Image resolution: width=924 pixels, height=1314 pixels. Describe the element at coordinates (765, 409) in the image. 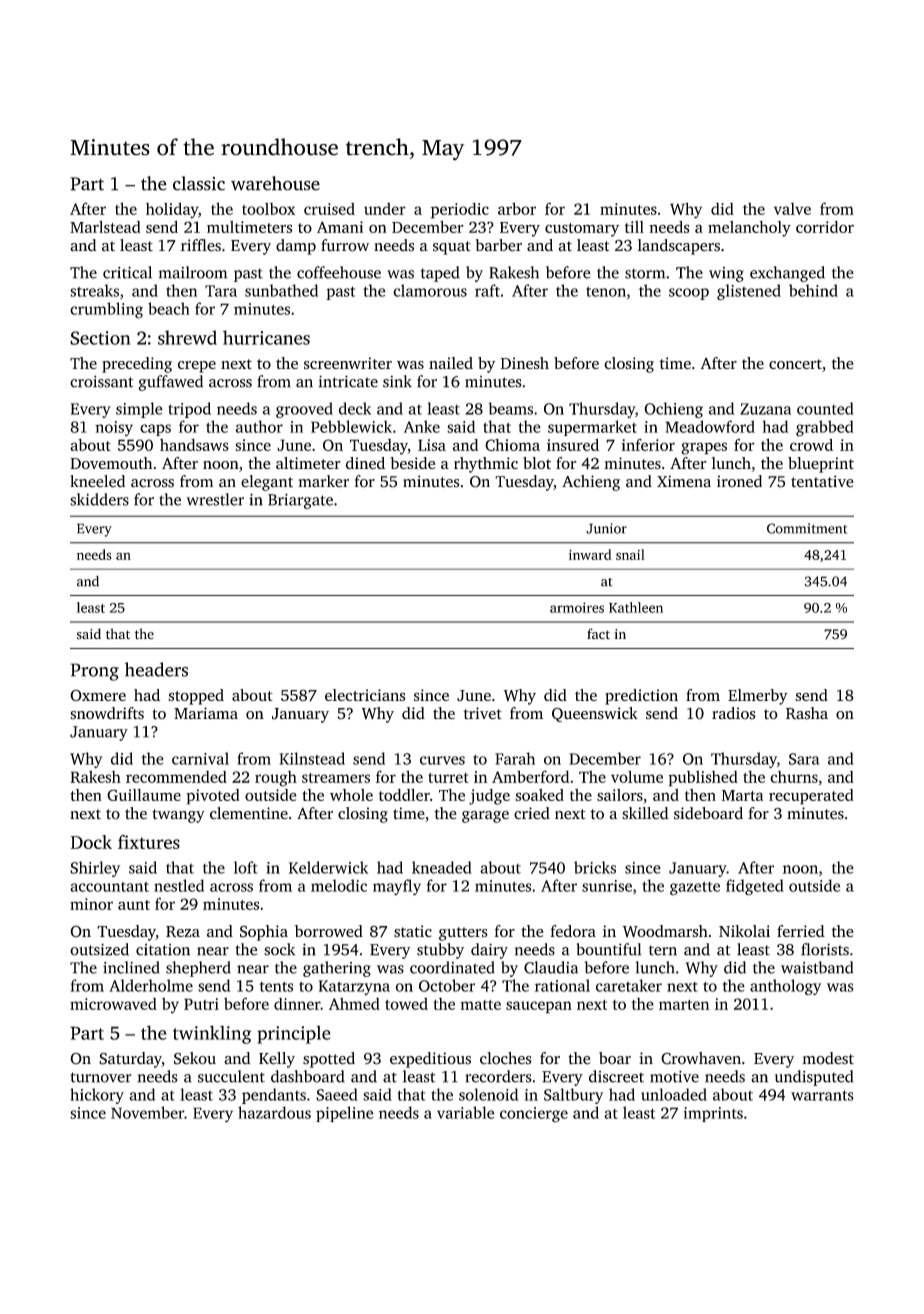

I see `Zuzana` at that location.
